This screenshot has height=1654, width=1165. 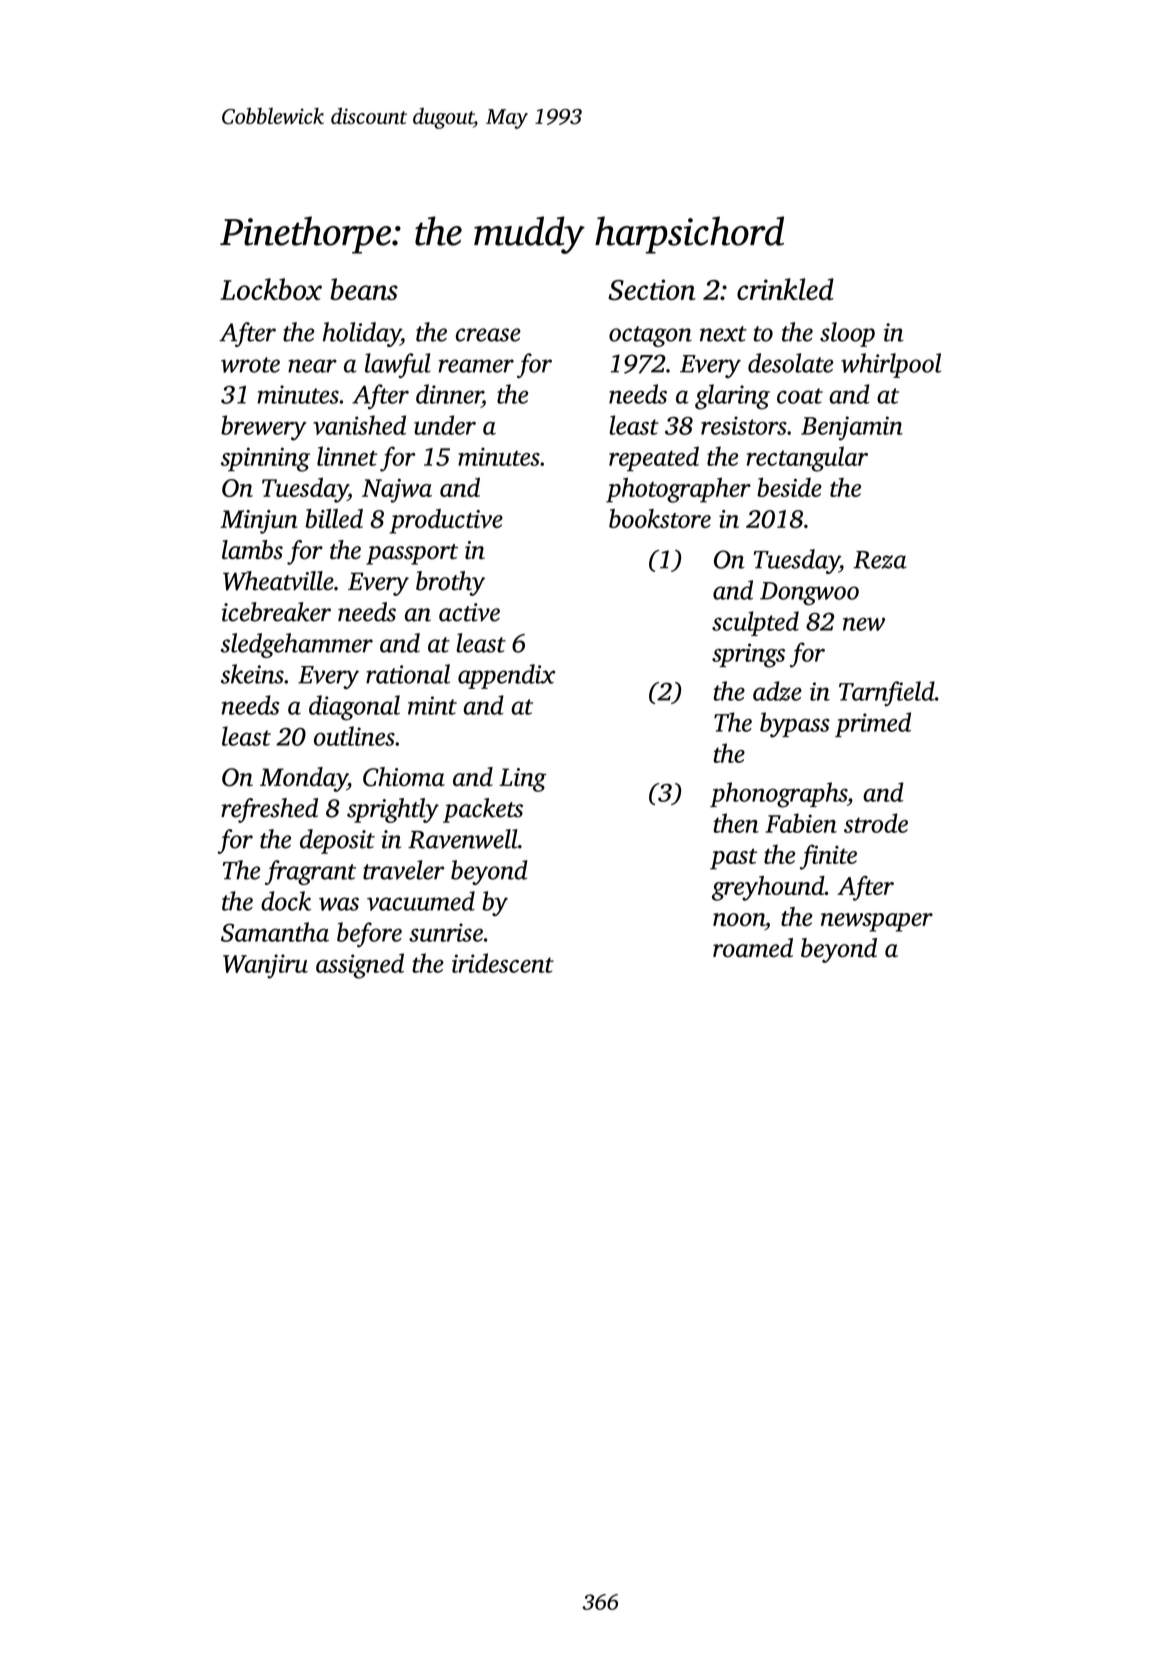 I want to click on Ling, so click(x=522, y=780).
